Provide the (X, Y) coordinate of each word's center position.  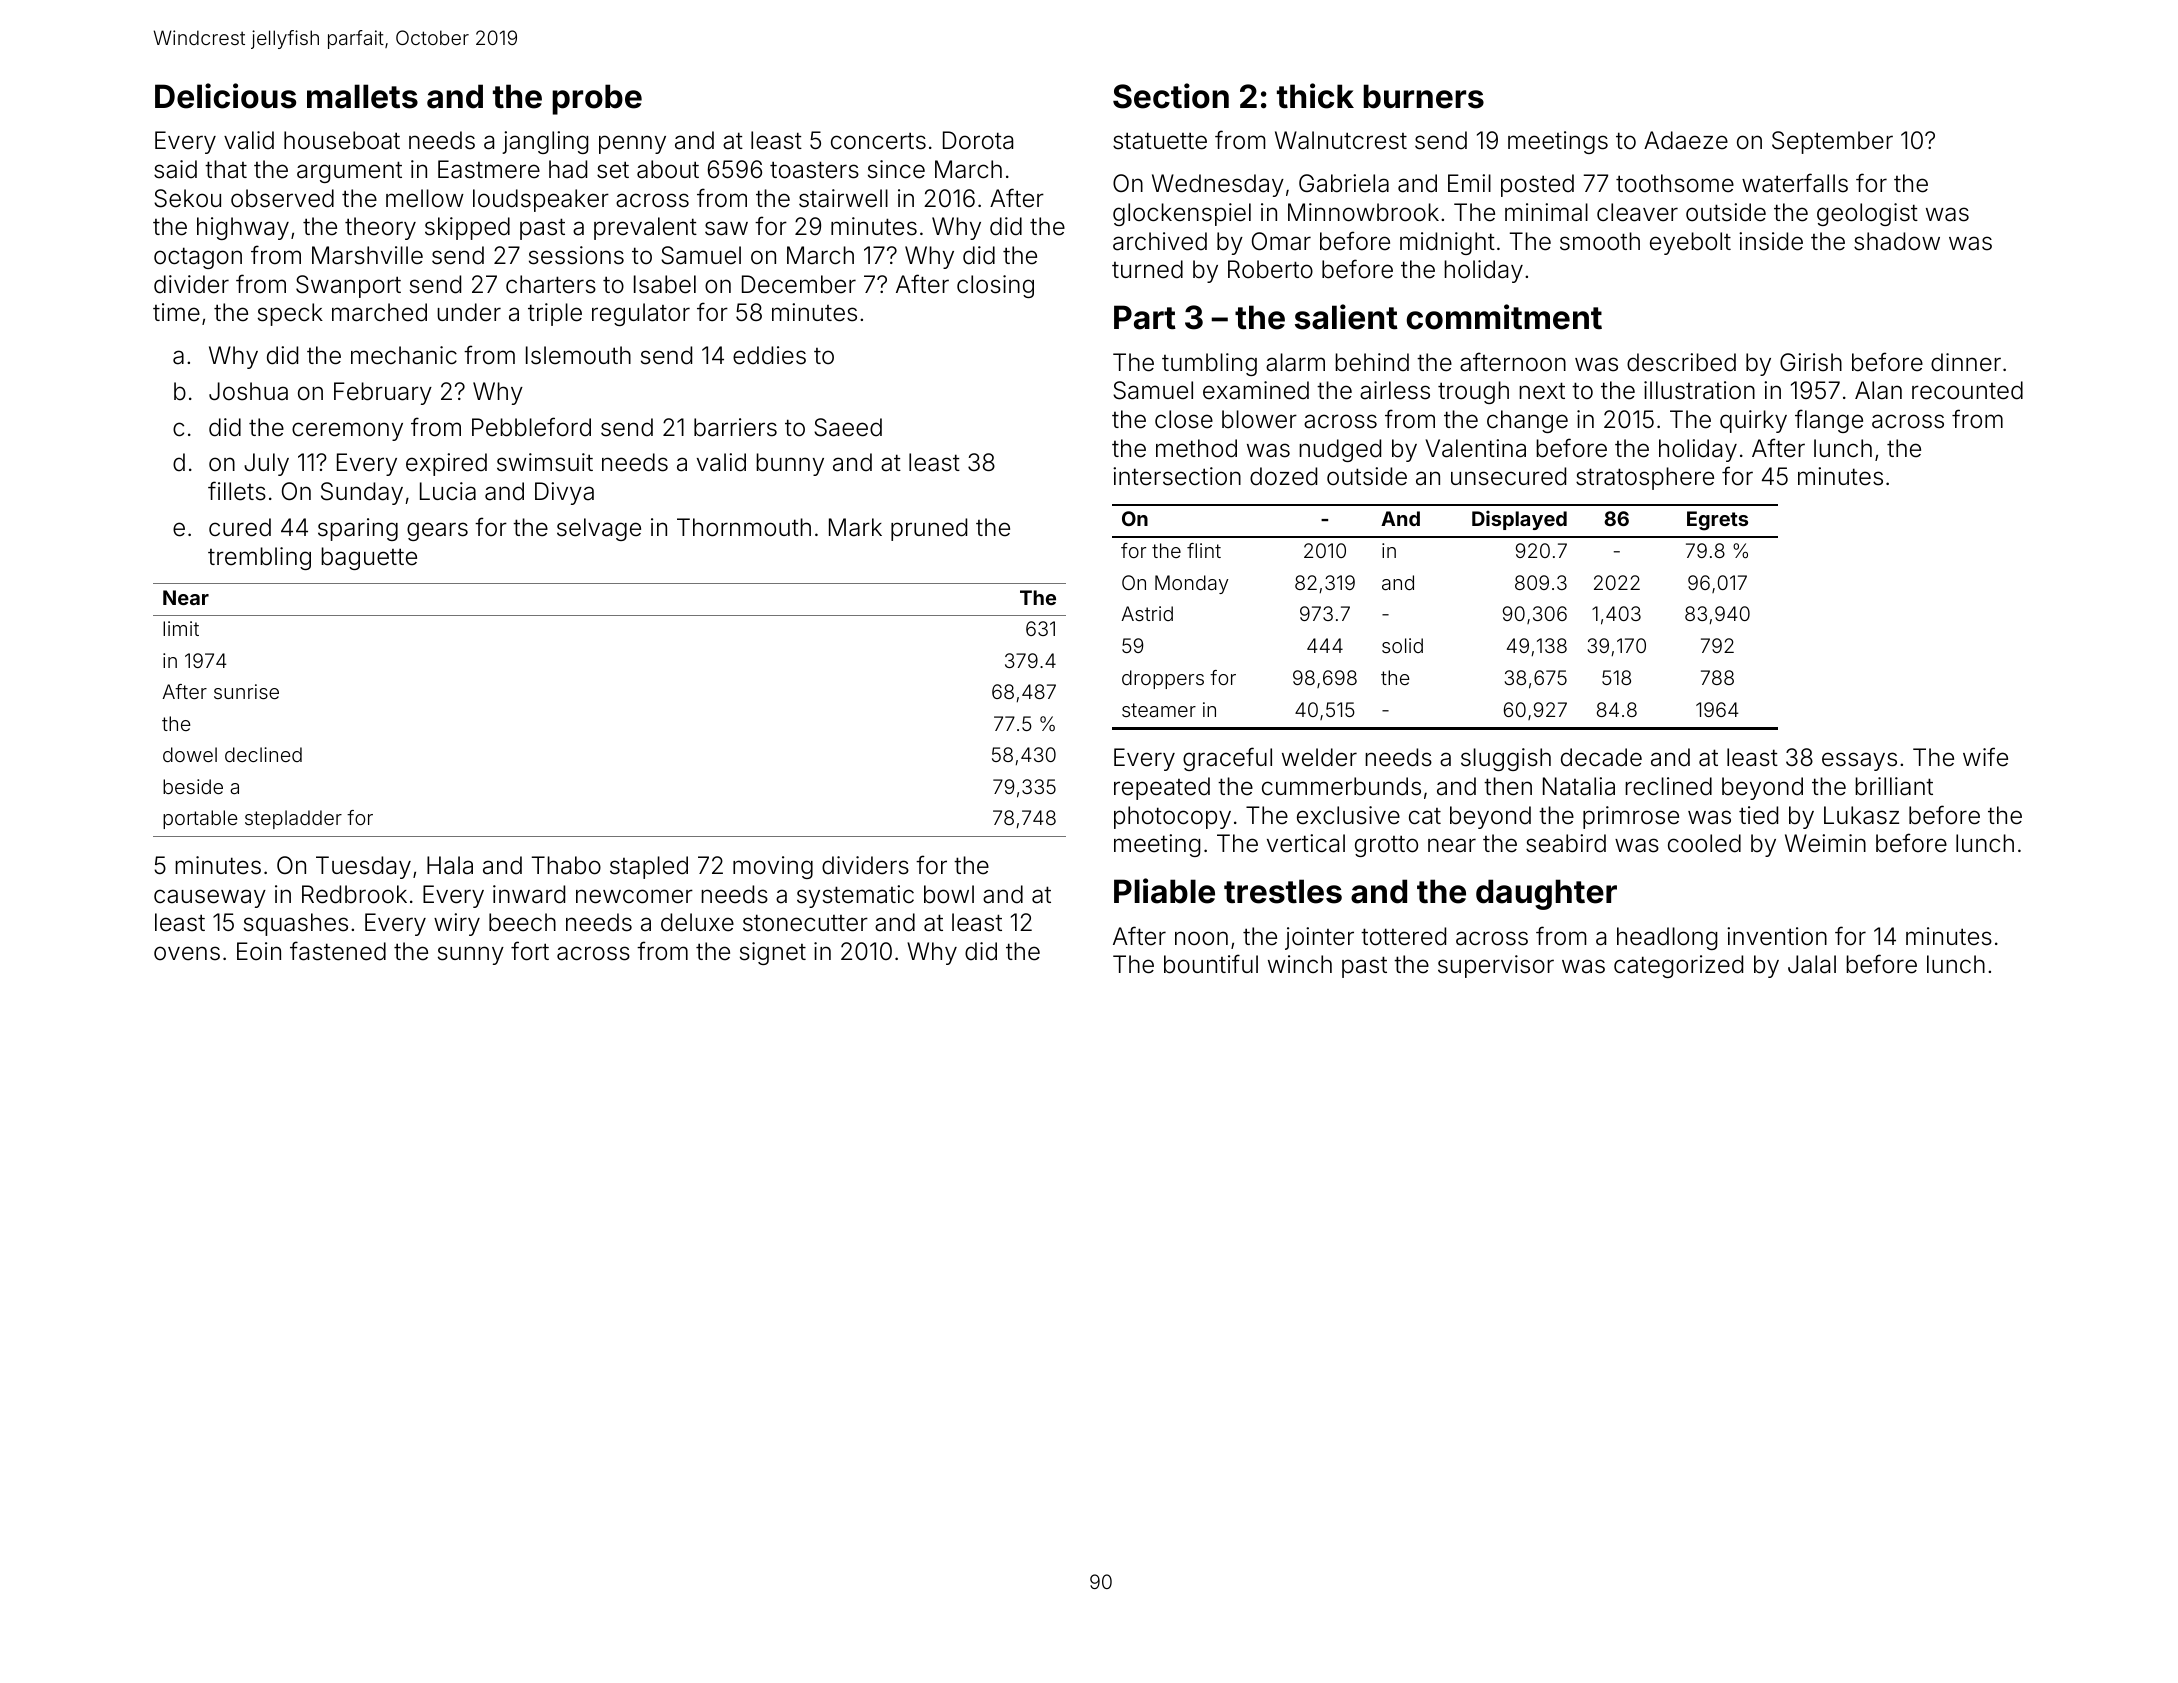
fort (530, 951)
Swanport (348, 286)
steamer (1159, 710)
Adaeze (1686, 140)
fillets (237, 491)
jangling (545, 142)
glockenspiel (1182, 214)
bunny (790, 464)
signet (773, 953)
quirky (1753, 421)
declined (263, 754)
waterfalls (1795, 183)
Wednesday (1218, 185)
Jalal (1812, 964)
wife (1985, 757)
